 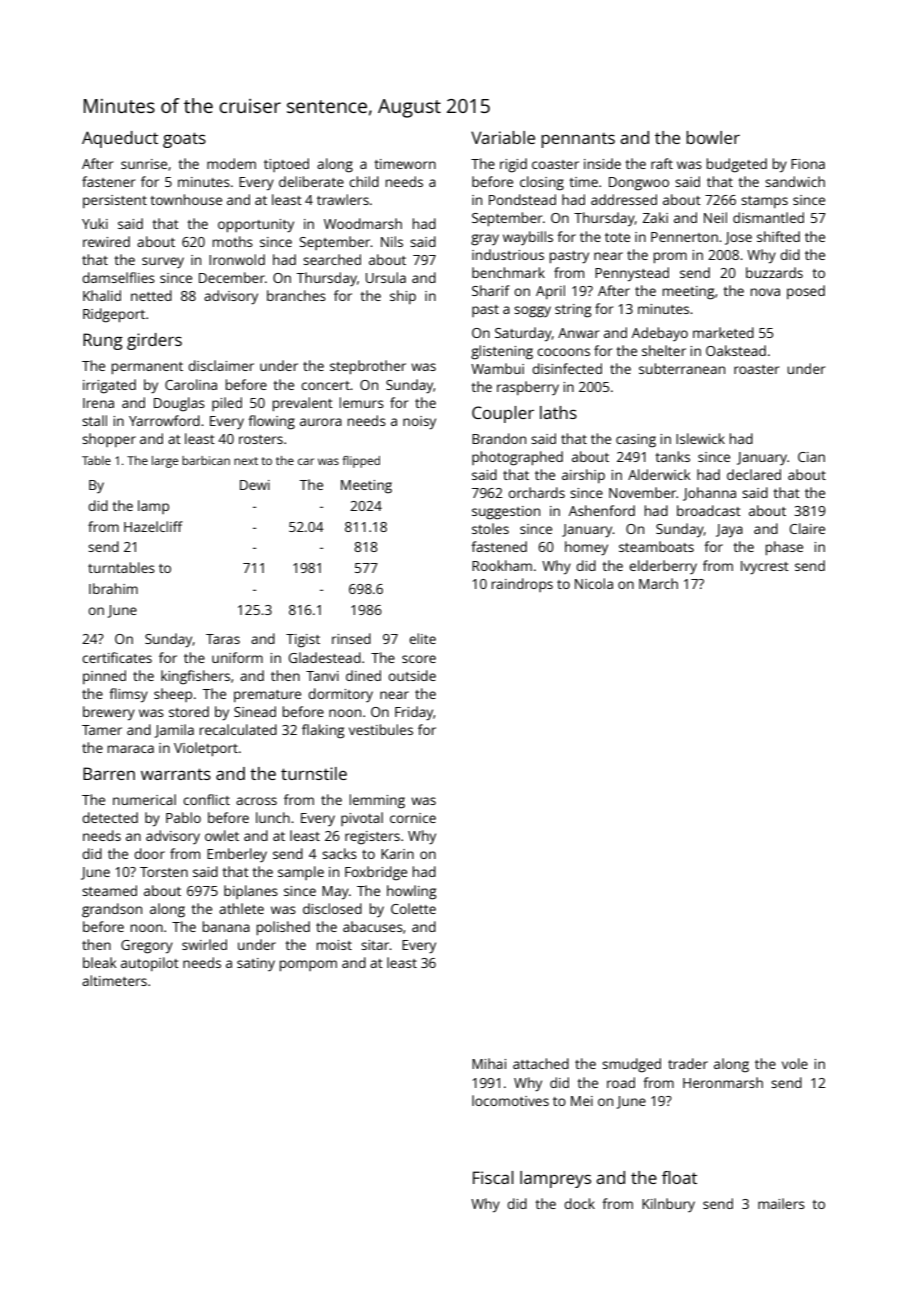 I want to click on cornice, so click(x=413, y=818).
